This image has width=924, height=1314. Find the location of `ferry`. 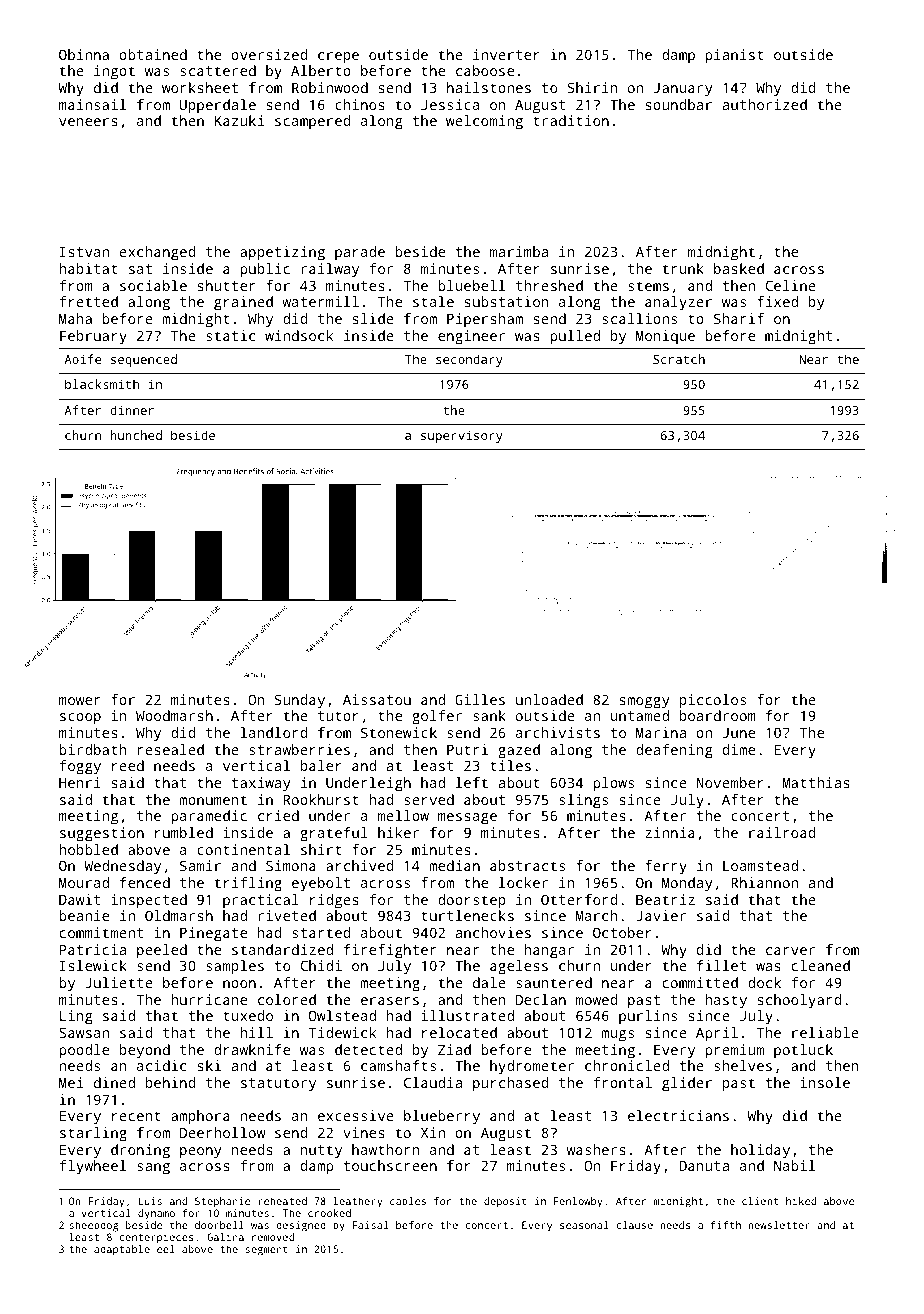

ferry is located at coordinates (666, 867).
